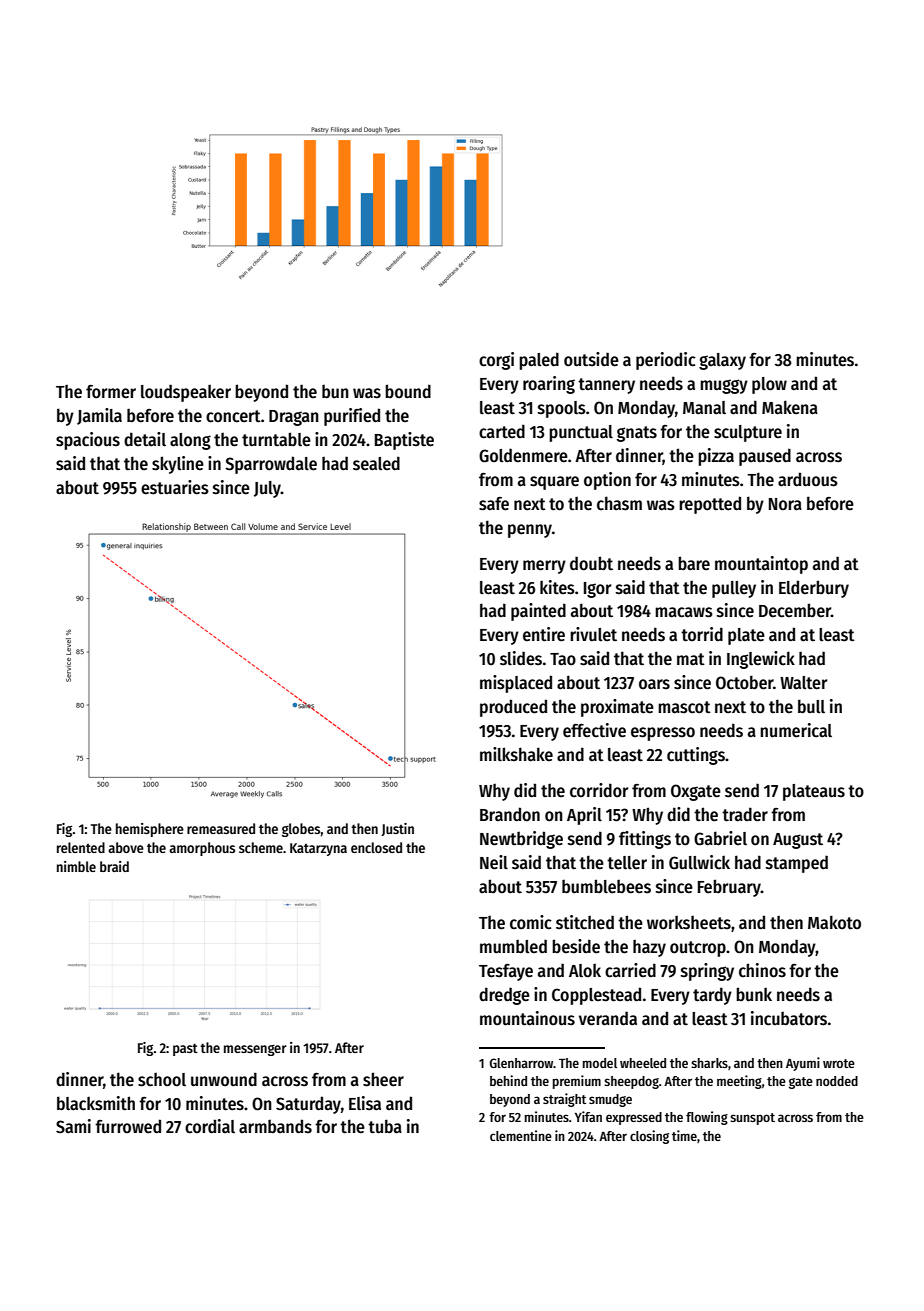  I want to click on dredge, so click(504, 996).
